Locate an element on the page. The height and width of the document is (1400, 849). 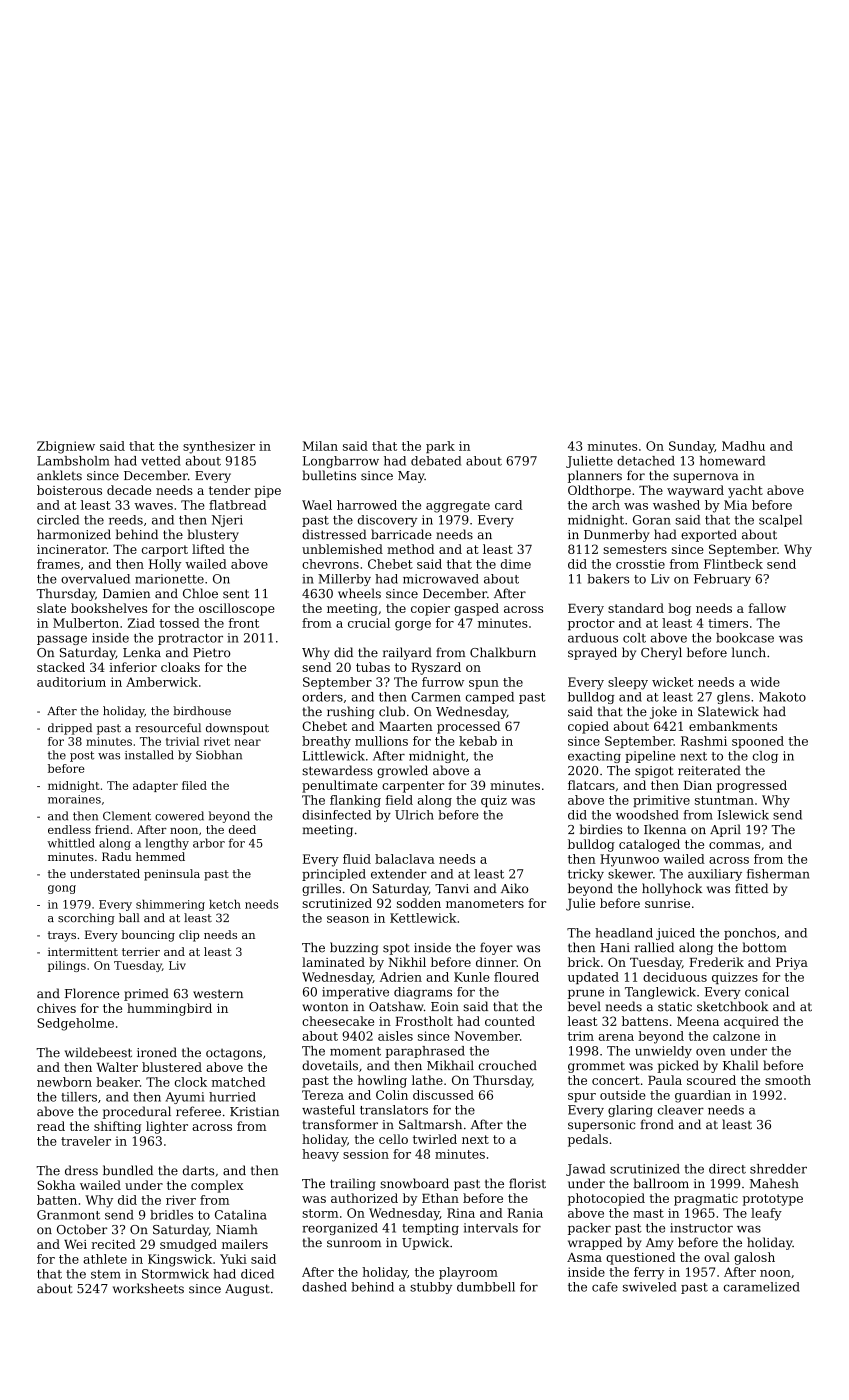
Makoto is located at coordinates (782, 697).
